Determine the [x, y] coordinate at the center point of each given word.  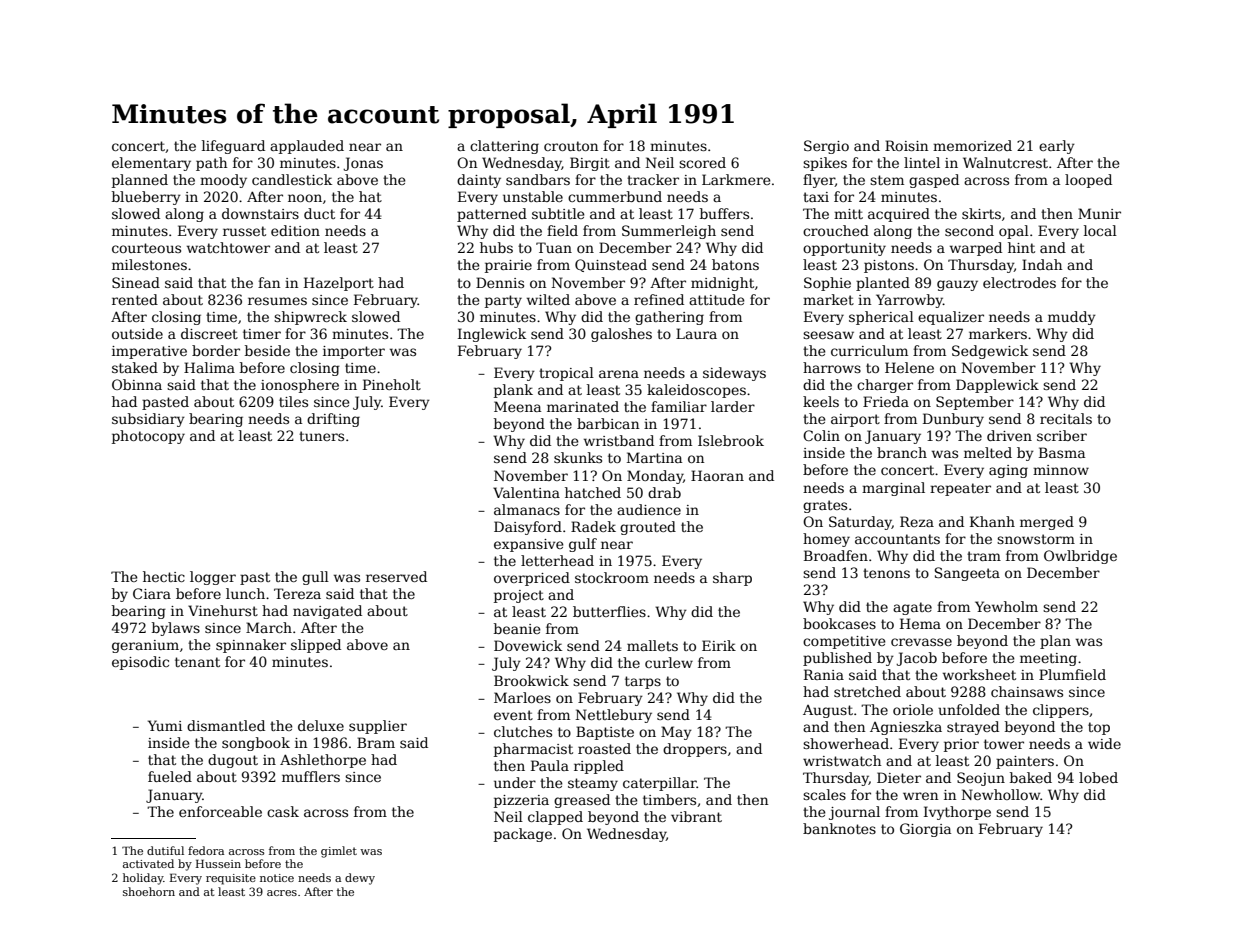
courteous [146, 248]
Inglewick [492, 335]
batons [735, 264]
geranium [145, 646]
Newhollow [1001, 794]
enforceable [220, 811]
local [1100, 230]
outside [137, 333]
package [523, 835]
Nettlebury [614, 716]
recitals [1066, 418]
